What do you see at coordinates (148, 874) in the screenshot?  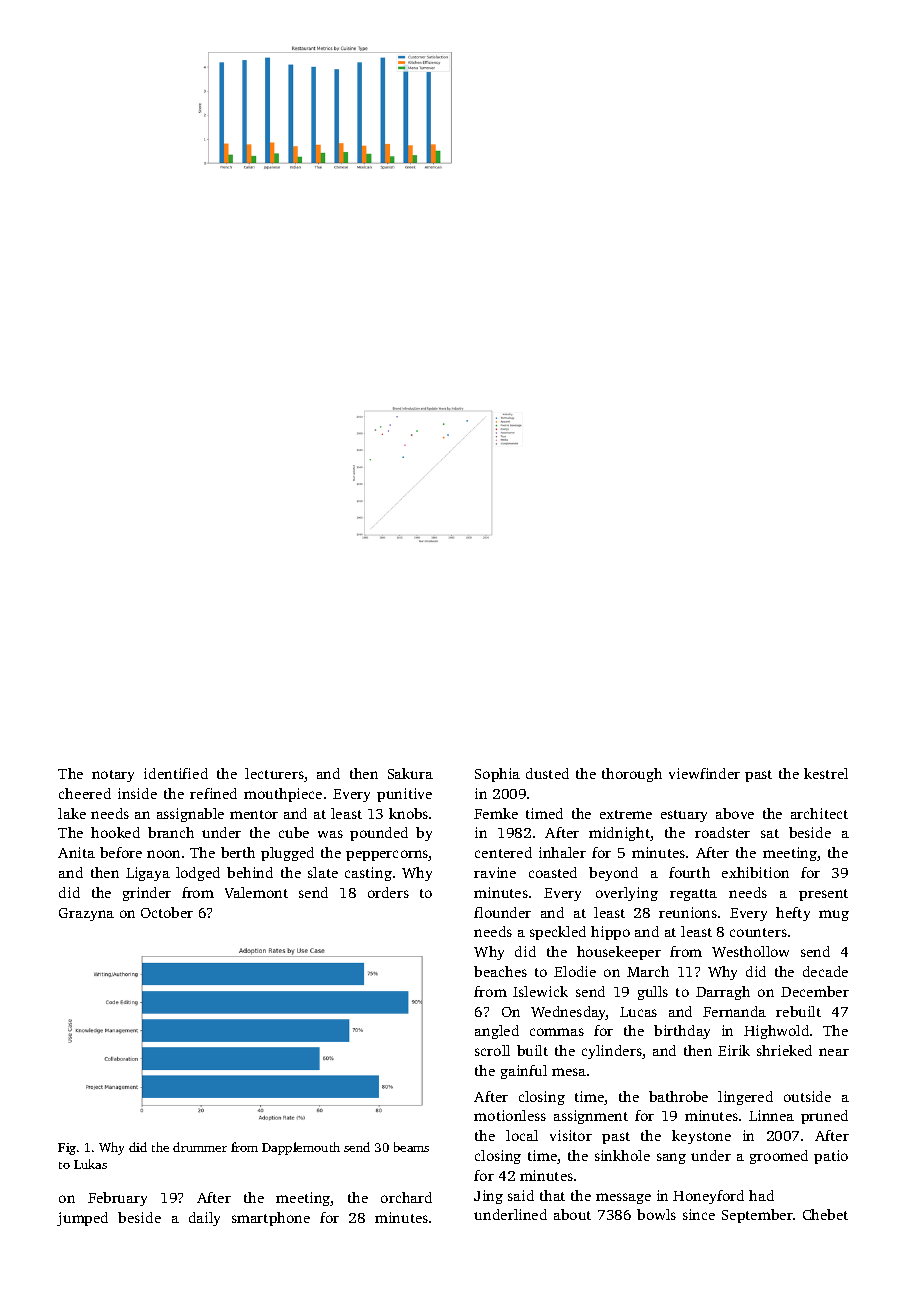 I see `Ligaya` at bounding box center [148, 874].
